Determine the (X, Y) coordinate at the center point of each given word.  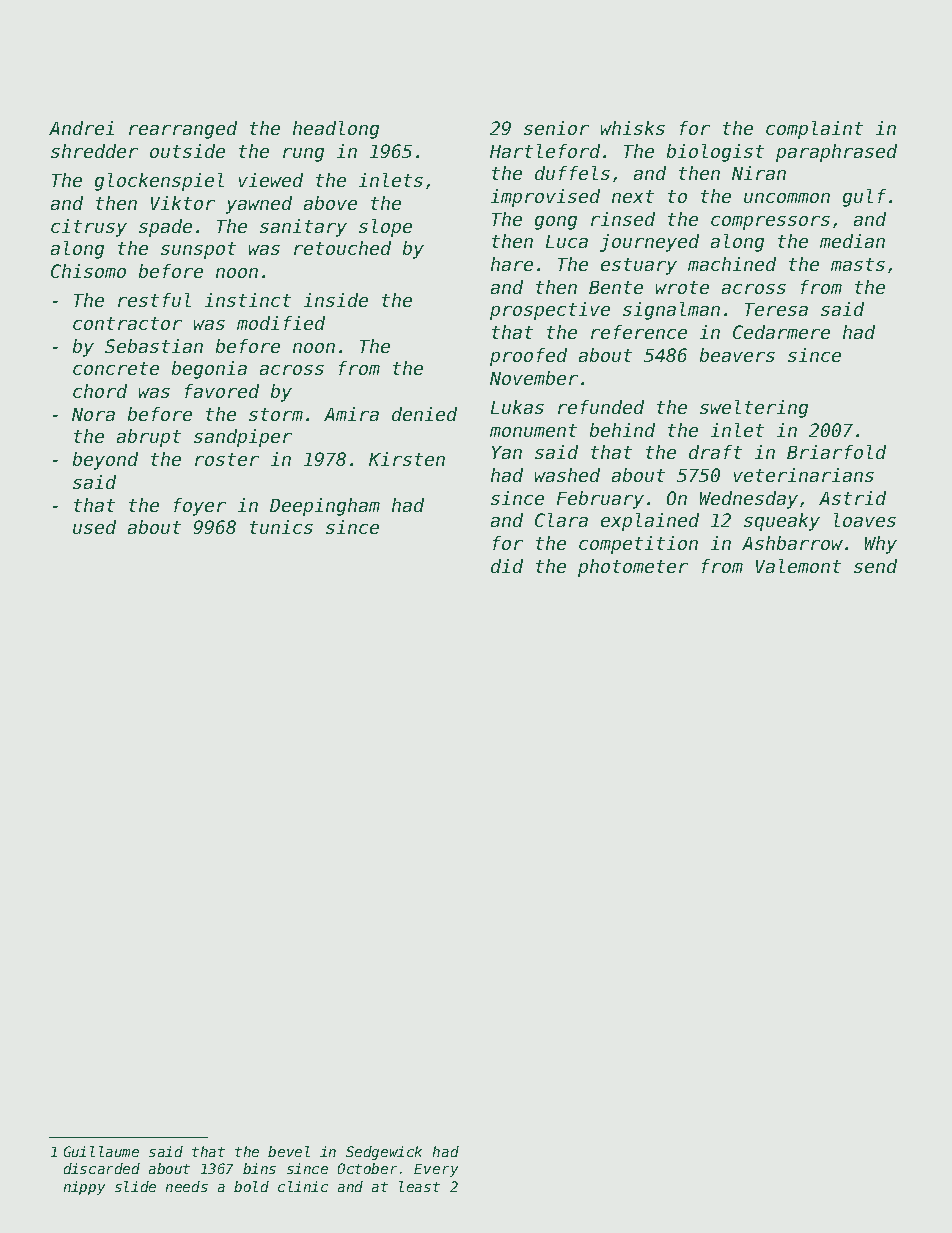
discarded (102, 1168)
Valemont (798, 566)
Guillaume (101, 1151)
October (367, 1168)
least (419, 1186)
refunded (601, 407)
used (94, 527)
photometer (633, 568)
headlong (336, 130)
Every (436, 1170)
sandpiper (243, 438)
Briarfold (836, 452)
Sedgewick (384, 1153)
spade (165, 228)
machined (732, 264)
